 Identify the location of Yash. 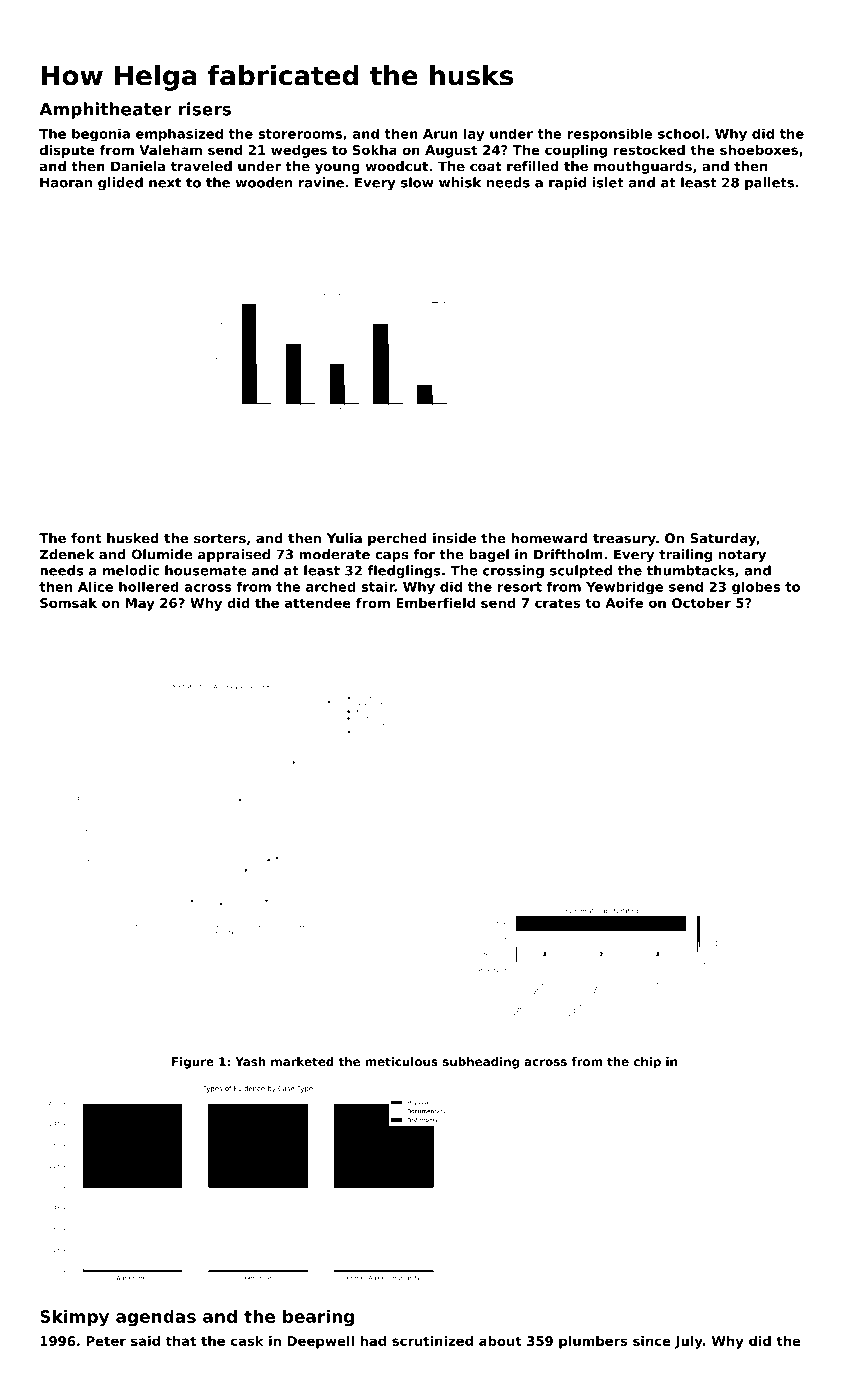
(250, 1061).
